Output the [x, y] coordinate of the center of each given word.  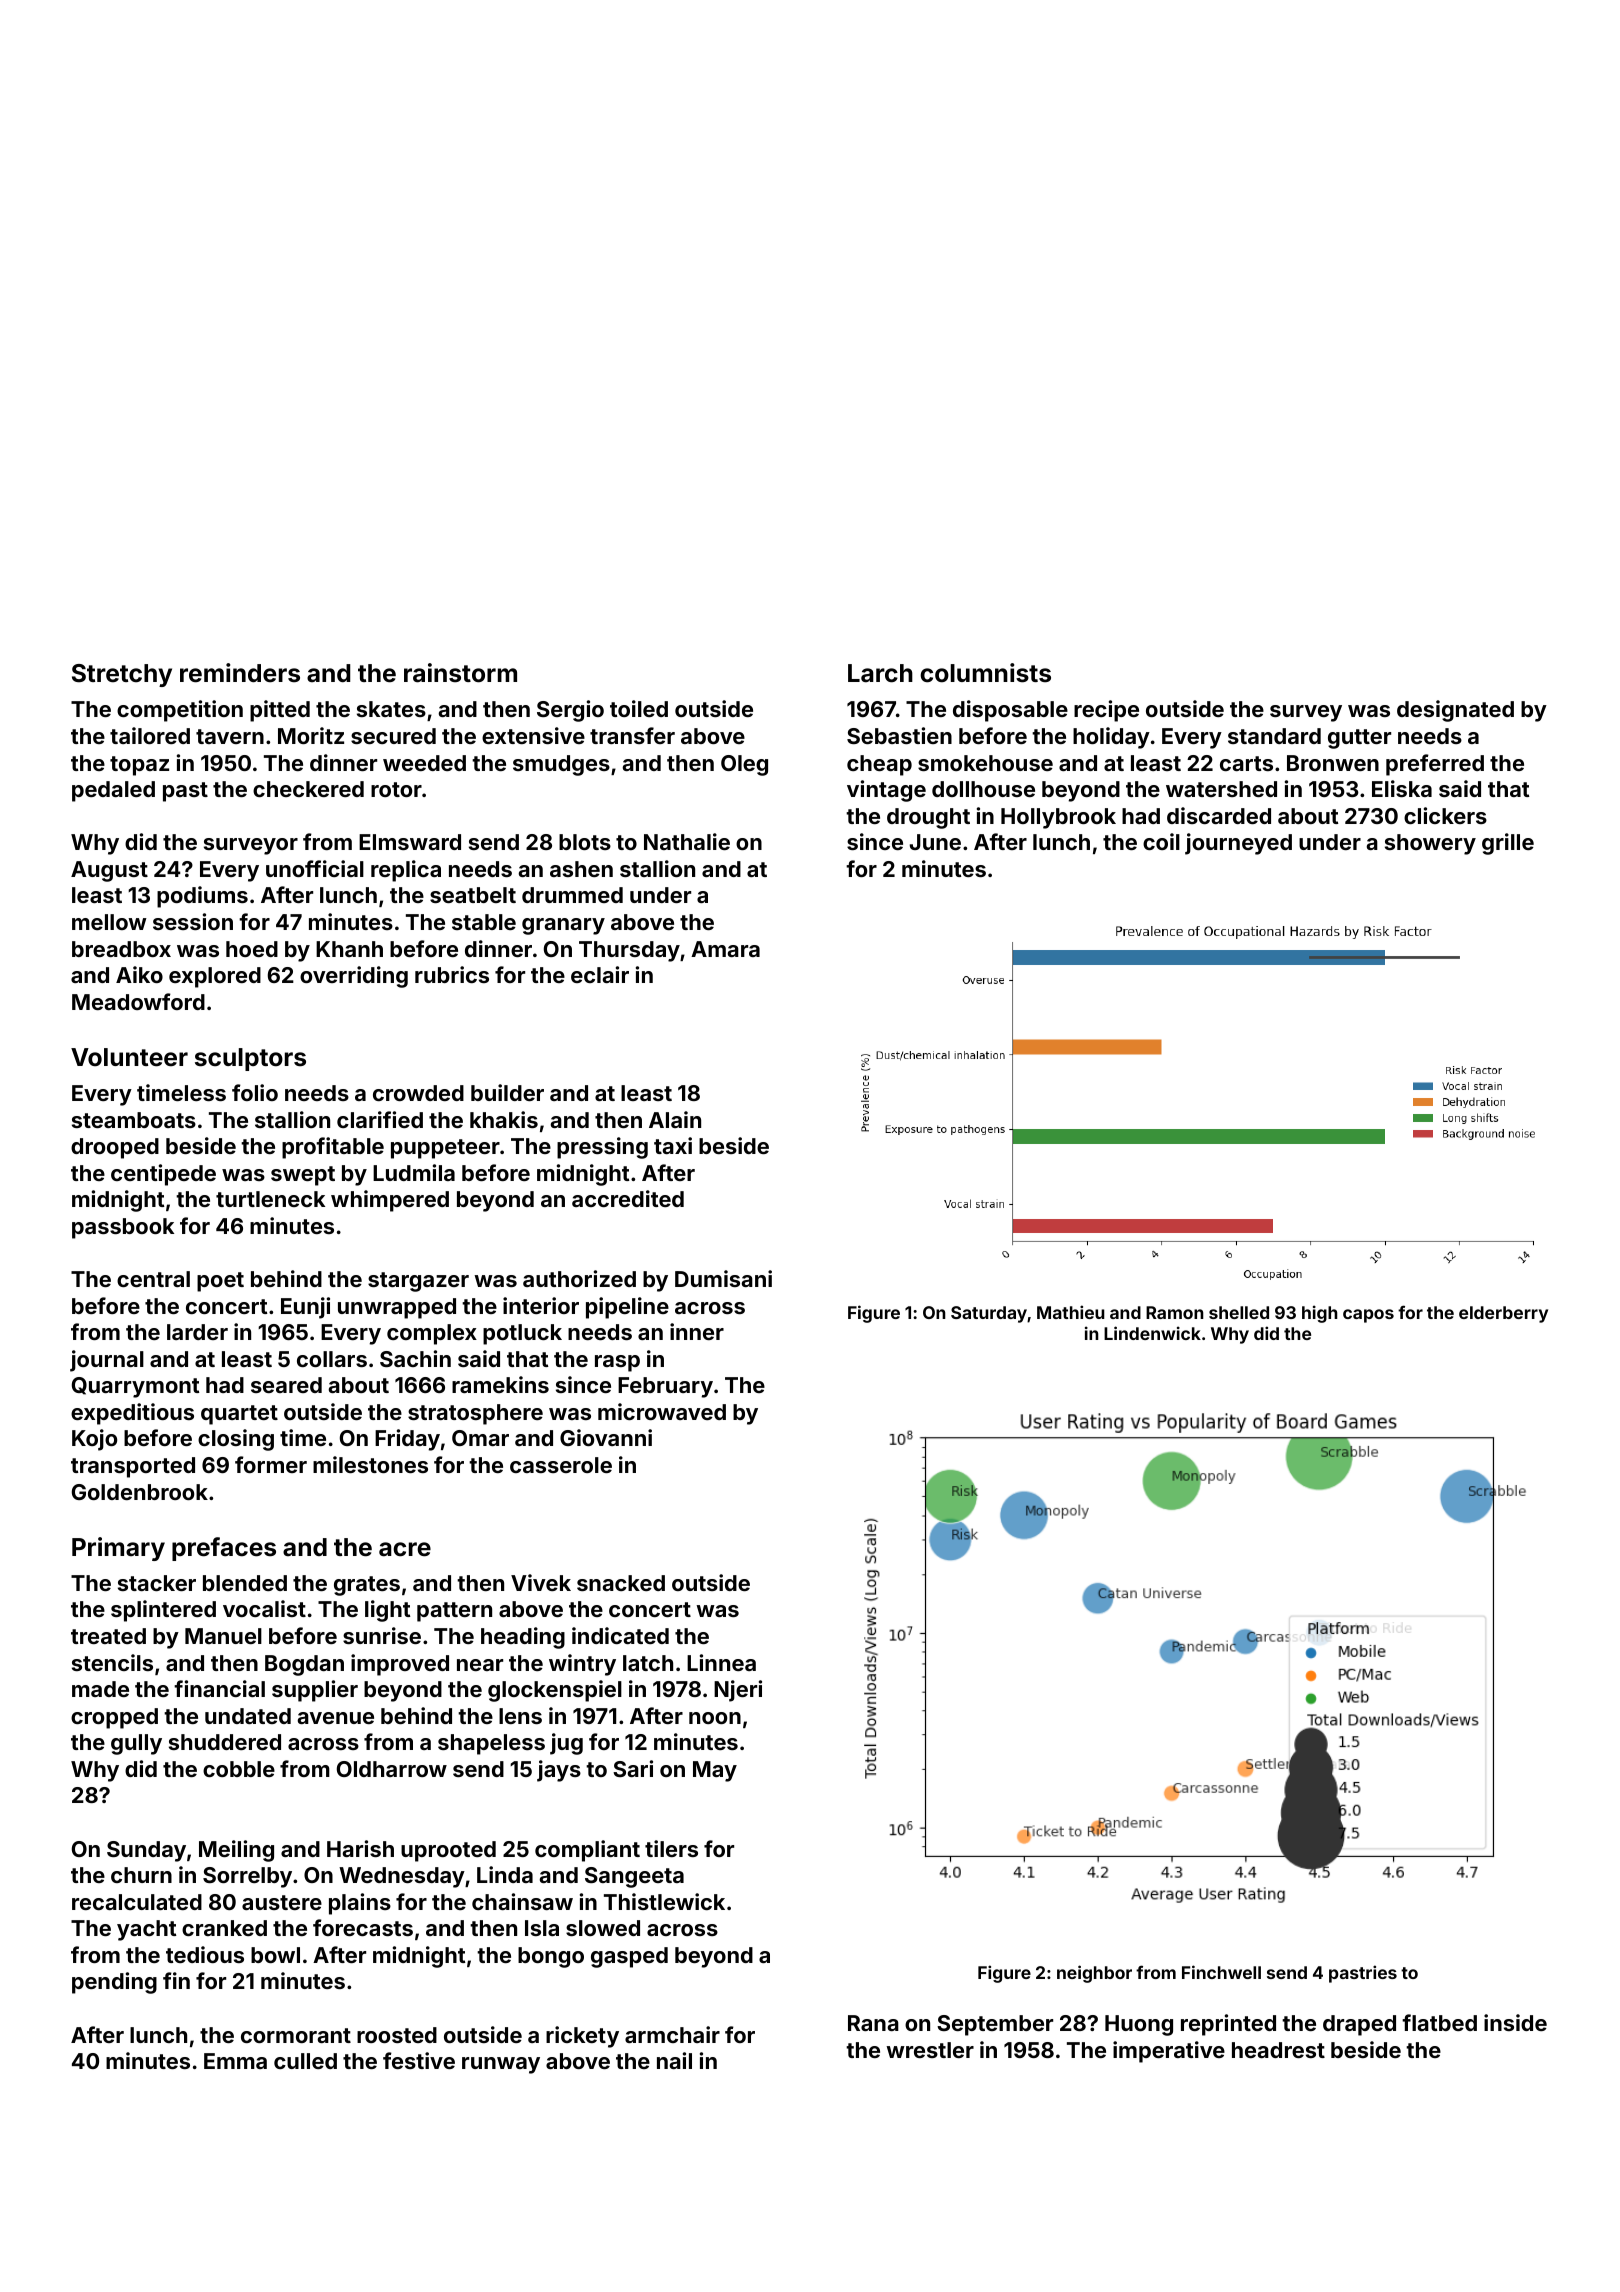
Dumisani [723, 1278]
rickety [582, 2037]
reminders [240, 673]
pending [114, 1983]
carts [1246, 763]
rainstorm [460, 673]
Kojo [94, 1440]
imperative [1169, 2052]
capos [1368, 1316]
